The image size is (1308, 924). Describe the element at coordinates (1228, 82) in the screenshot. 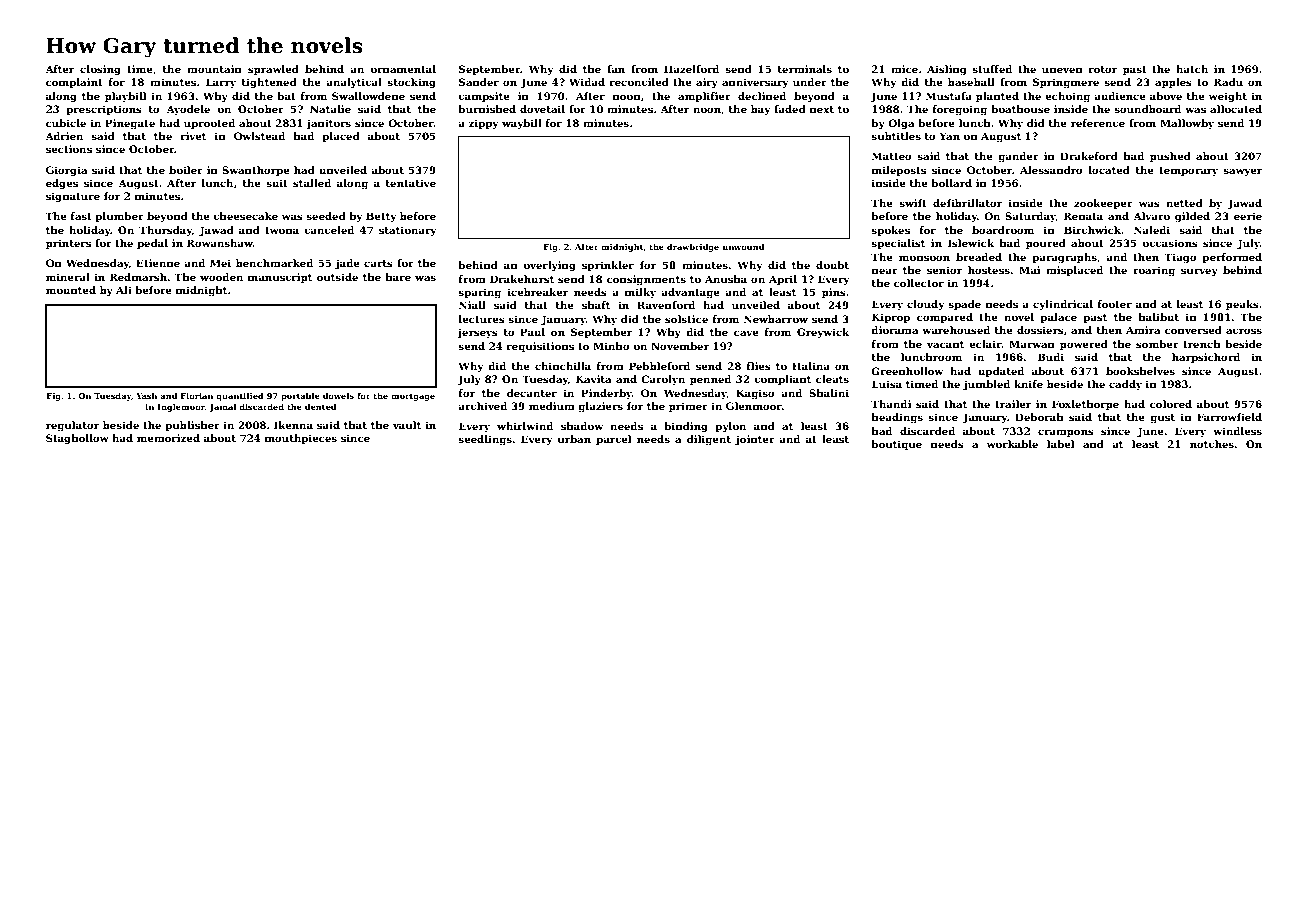

I see `Radu` at that location.
